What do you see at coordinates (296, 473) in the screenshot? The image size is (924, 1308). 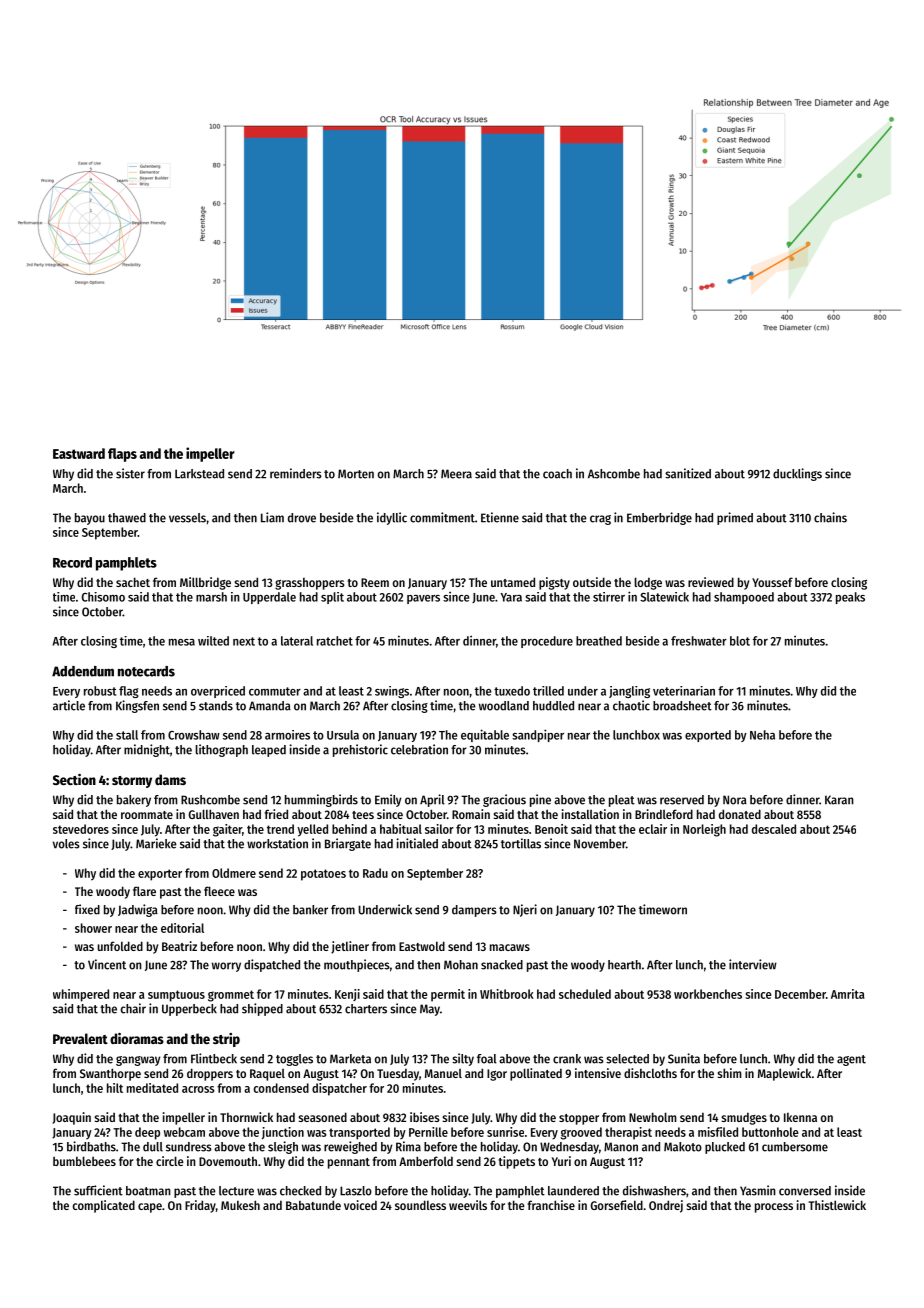 I see `reminders` at bounding box center [296, 473].
